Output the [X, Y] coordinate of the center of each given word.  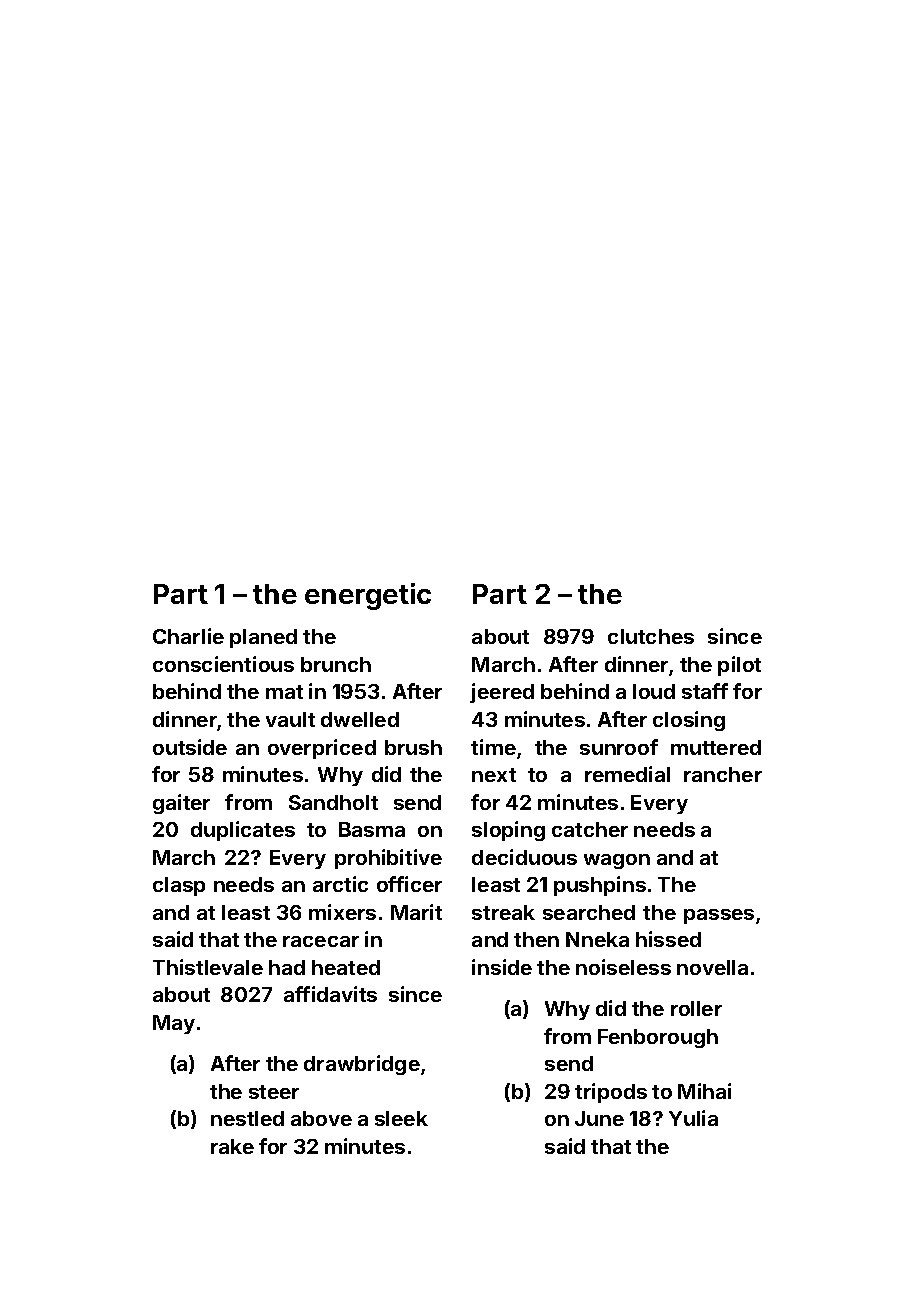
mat [284, 692]
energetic [368, 596]
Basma [372, 829]
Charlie [188, 636]
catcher [590, 829]
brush [413, 747]
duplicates [243, 831]
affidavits [330, 994]
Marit [416, 912]
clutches [651, 636]
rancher [723, 774]
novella [712, 967]
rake [232, 1146]
